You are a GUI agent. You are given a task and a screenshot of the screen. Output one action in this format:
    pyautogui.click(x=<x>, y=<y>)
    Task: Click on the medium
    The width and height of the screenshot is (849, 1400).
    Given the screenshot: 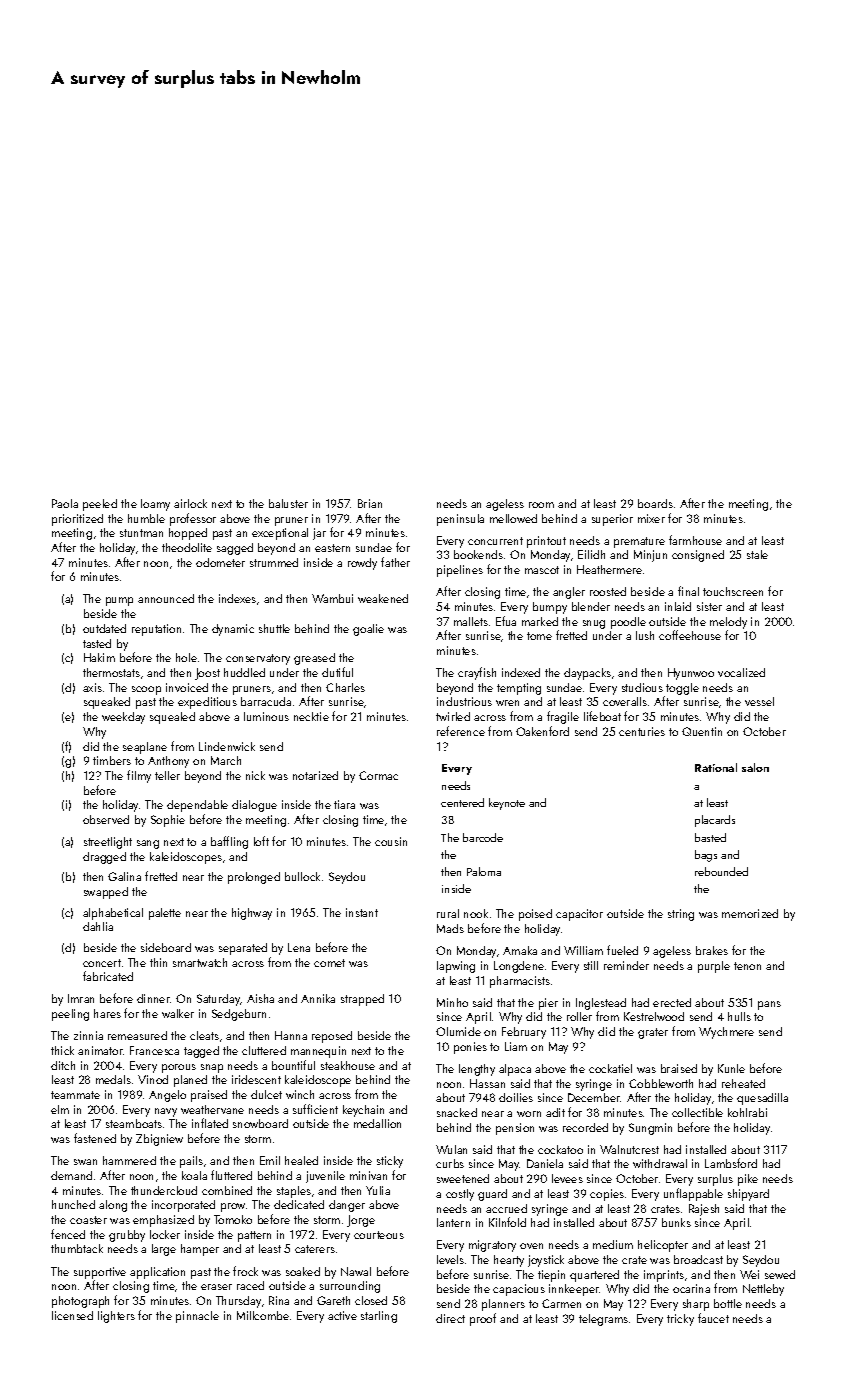 What is the action you would take?
    pyautogui.click(x=613, y=1244)
